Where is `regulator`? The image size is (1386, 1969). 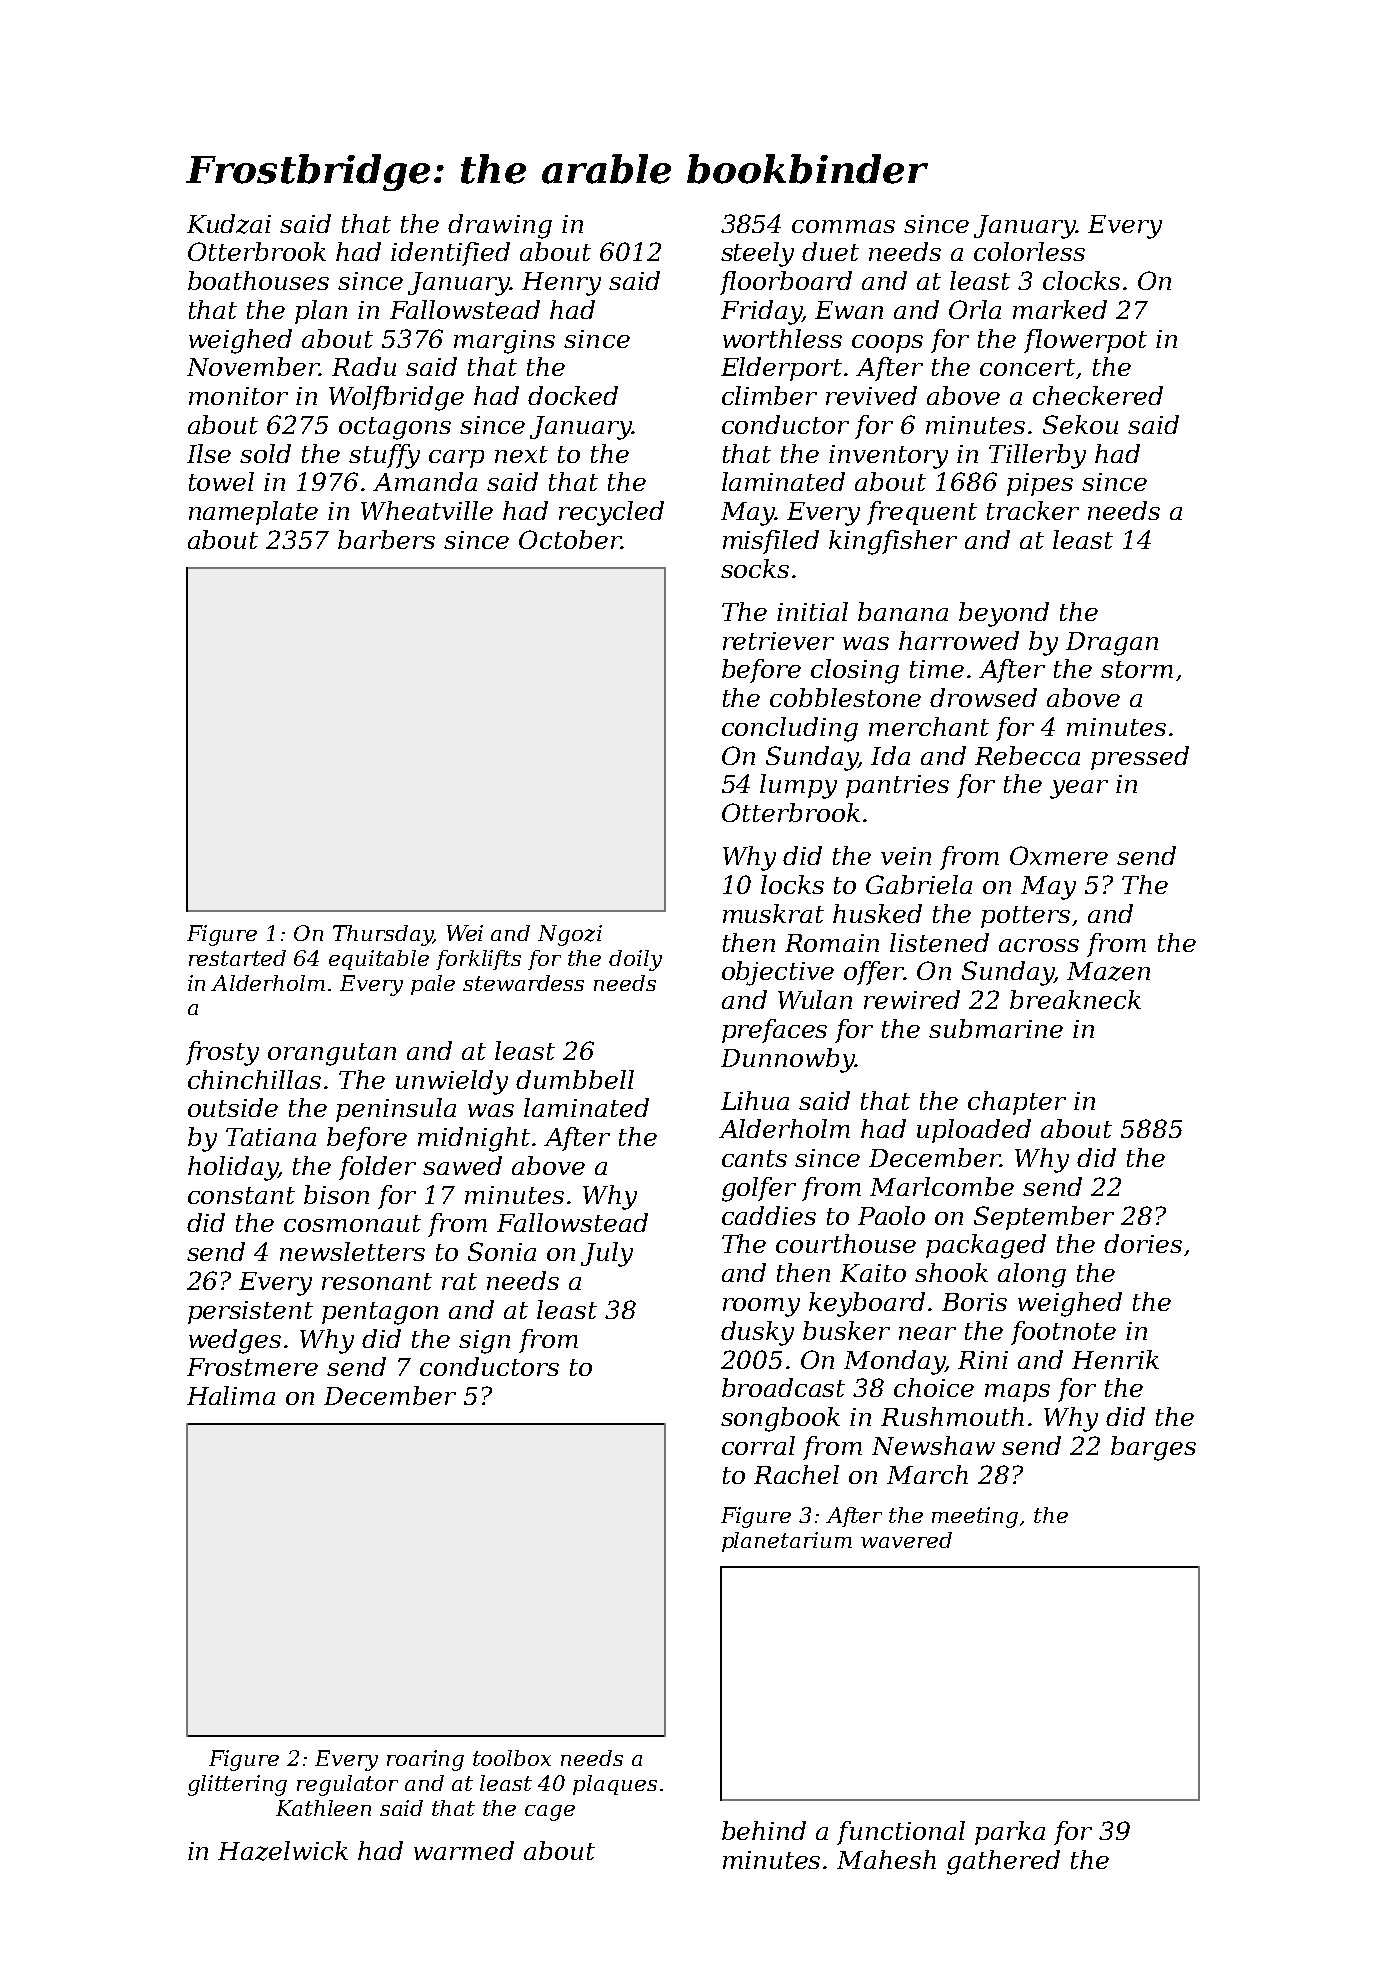 regulator is located at coordinates (347, 1785).
